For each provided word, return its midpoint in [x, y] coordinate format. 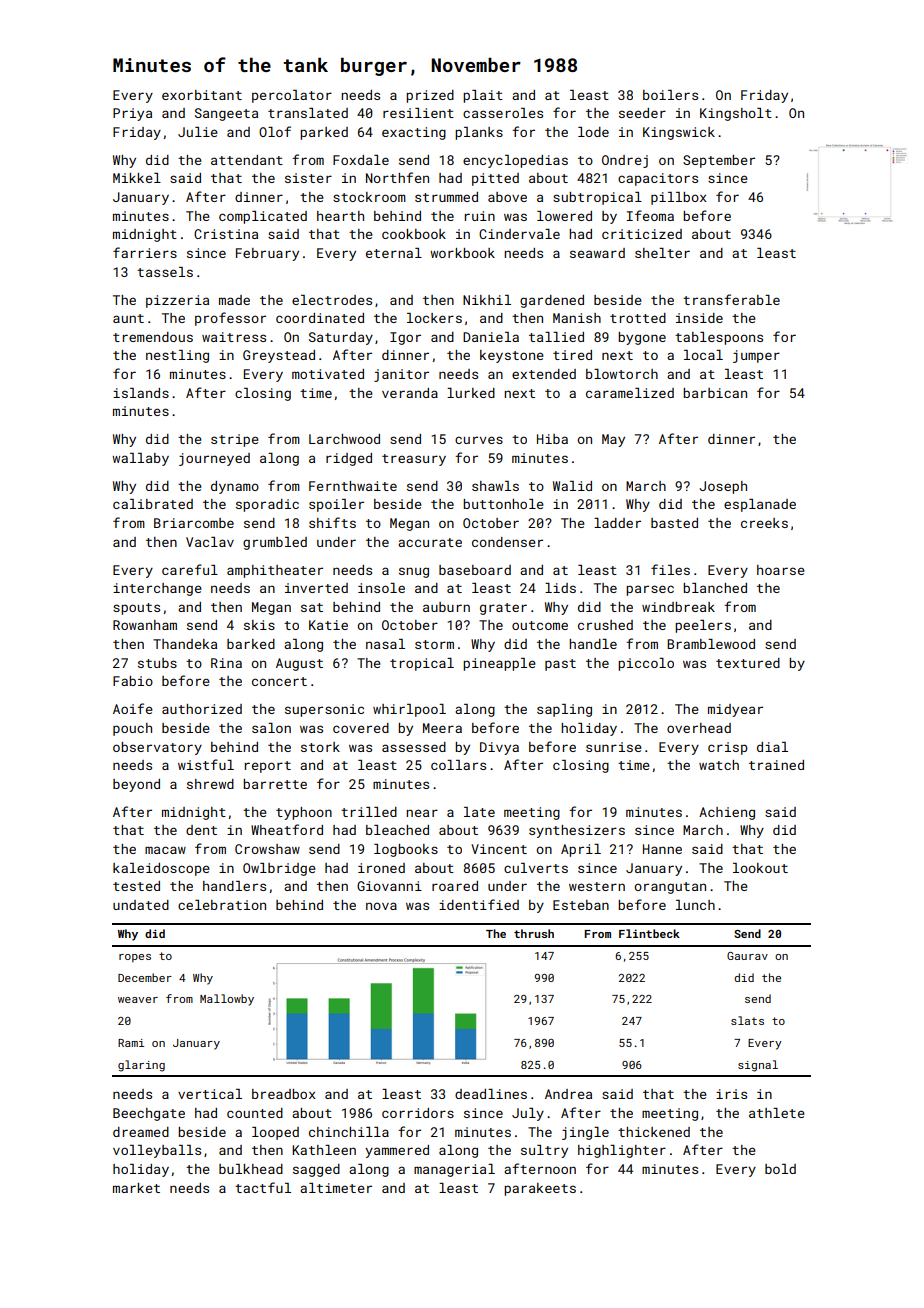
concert [279, 681]
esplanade [760, 505]
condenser [507, 542]
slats [747, 1020]
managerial [454, 1170]
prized [430, 96]
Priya [132, 114]
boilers [670, 95]
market [136, 1188]
